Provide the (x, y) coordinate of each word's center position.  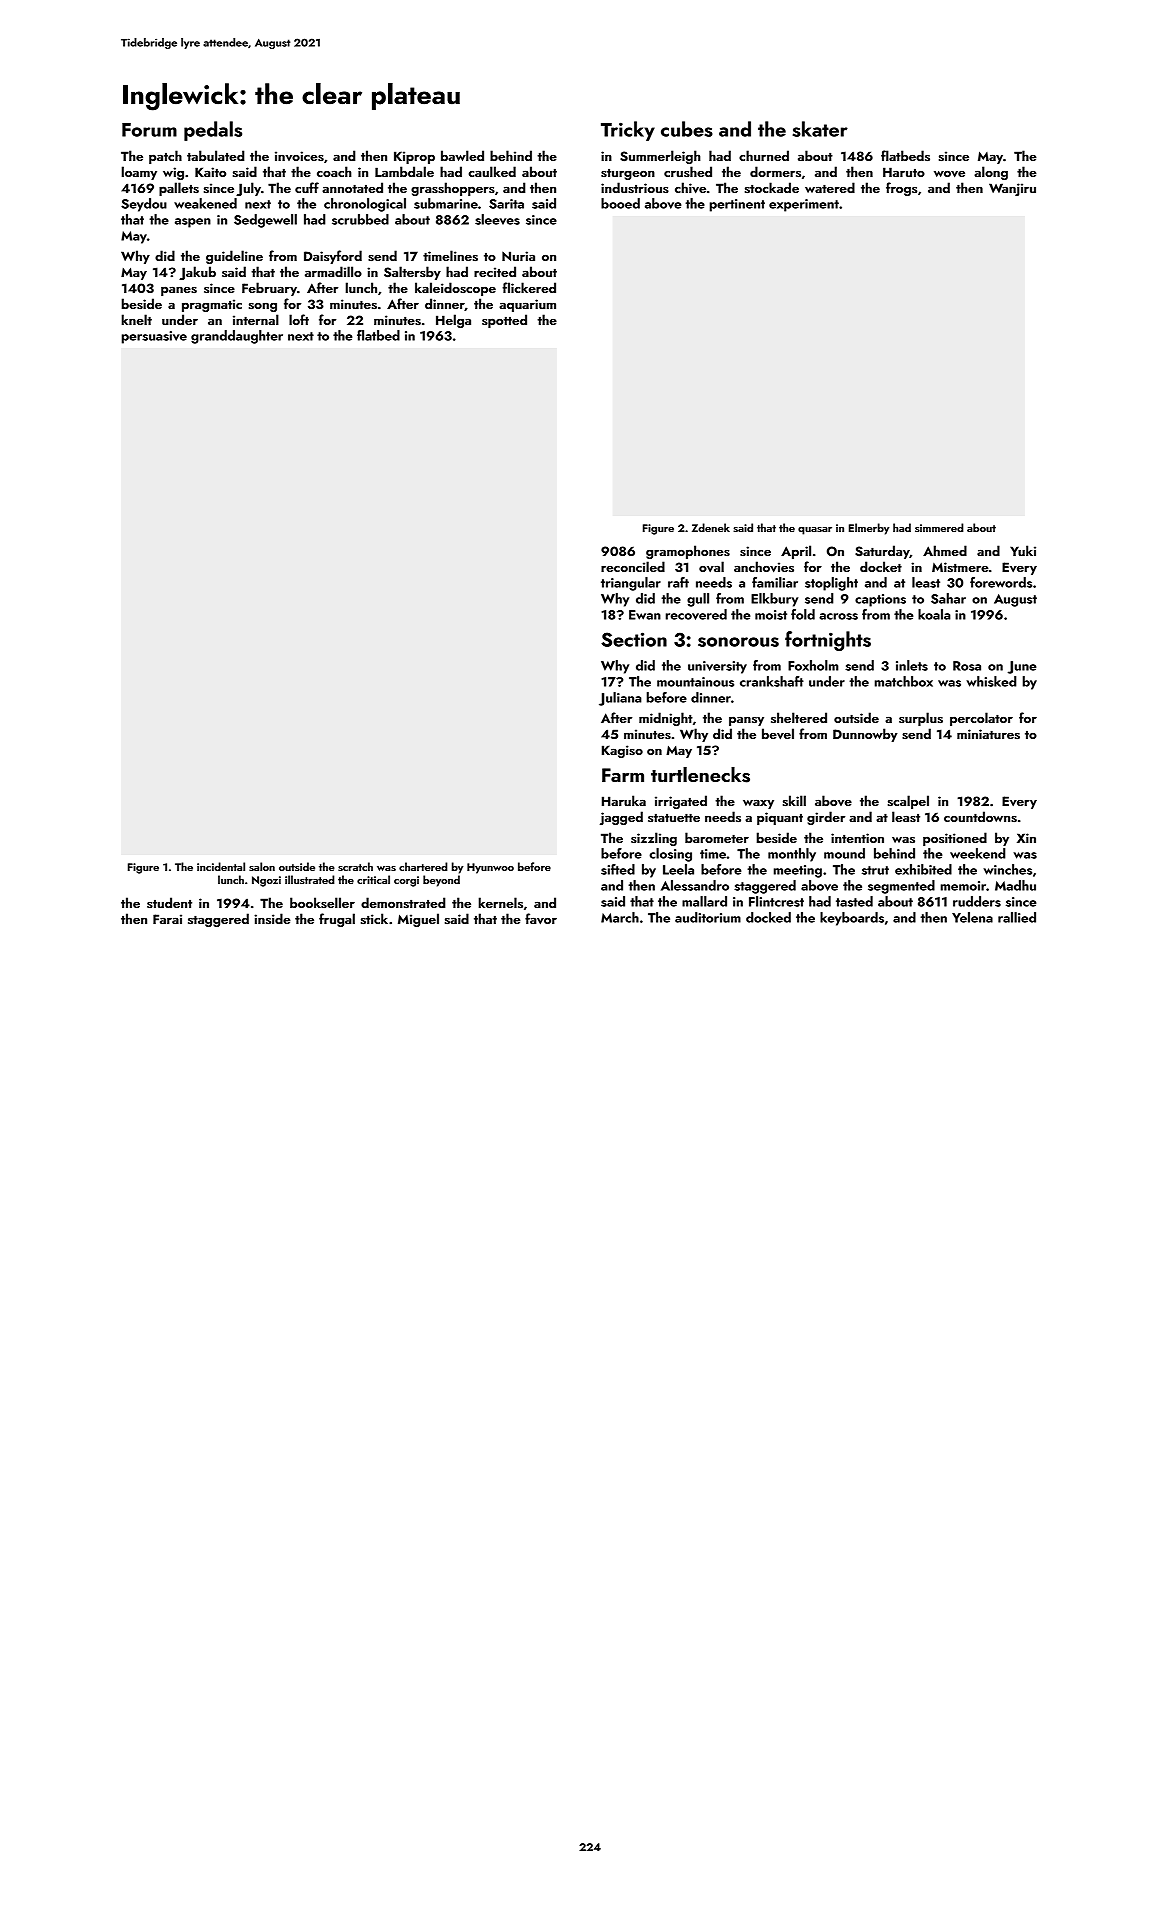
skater (820, 129)
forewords (1001, 582)
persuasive (154, 337)
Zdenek (711, 527)
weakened (205, 203)
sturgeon (628, 174)
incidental (221, 866)
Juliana (620, 699)
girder (826, 818)
